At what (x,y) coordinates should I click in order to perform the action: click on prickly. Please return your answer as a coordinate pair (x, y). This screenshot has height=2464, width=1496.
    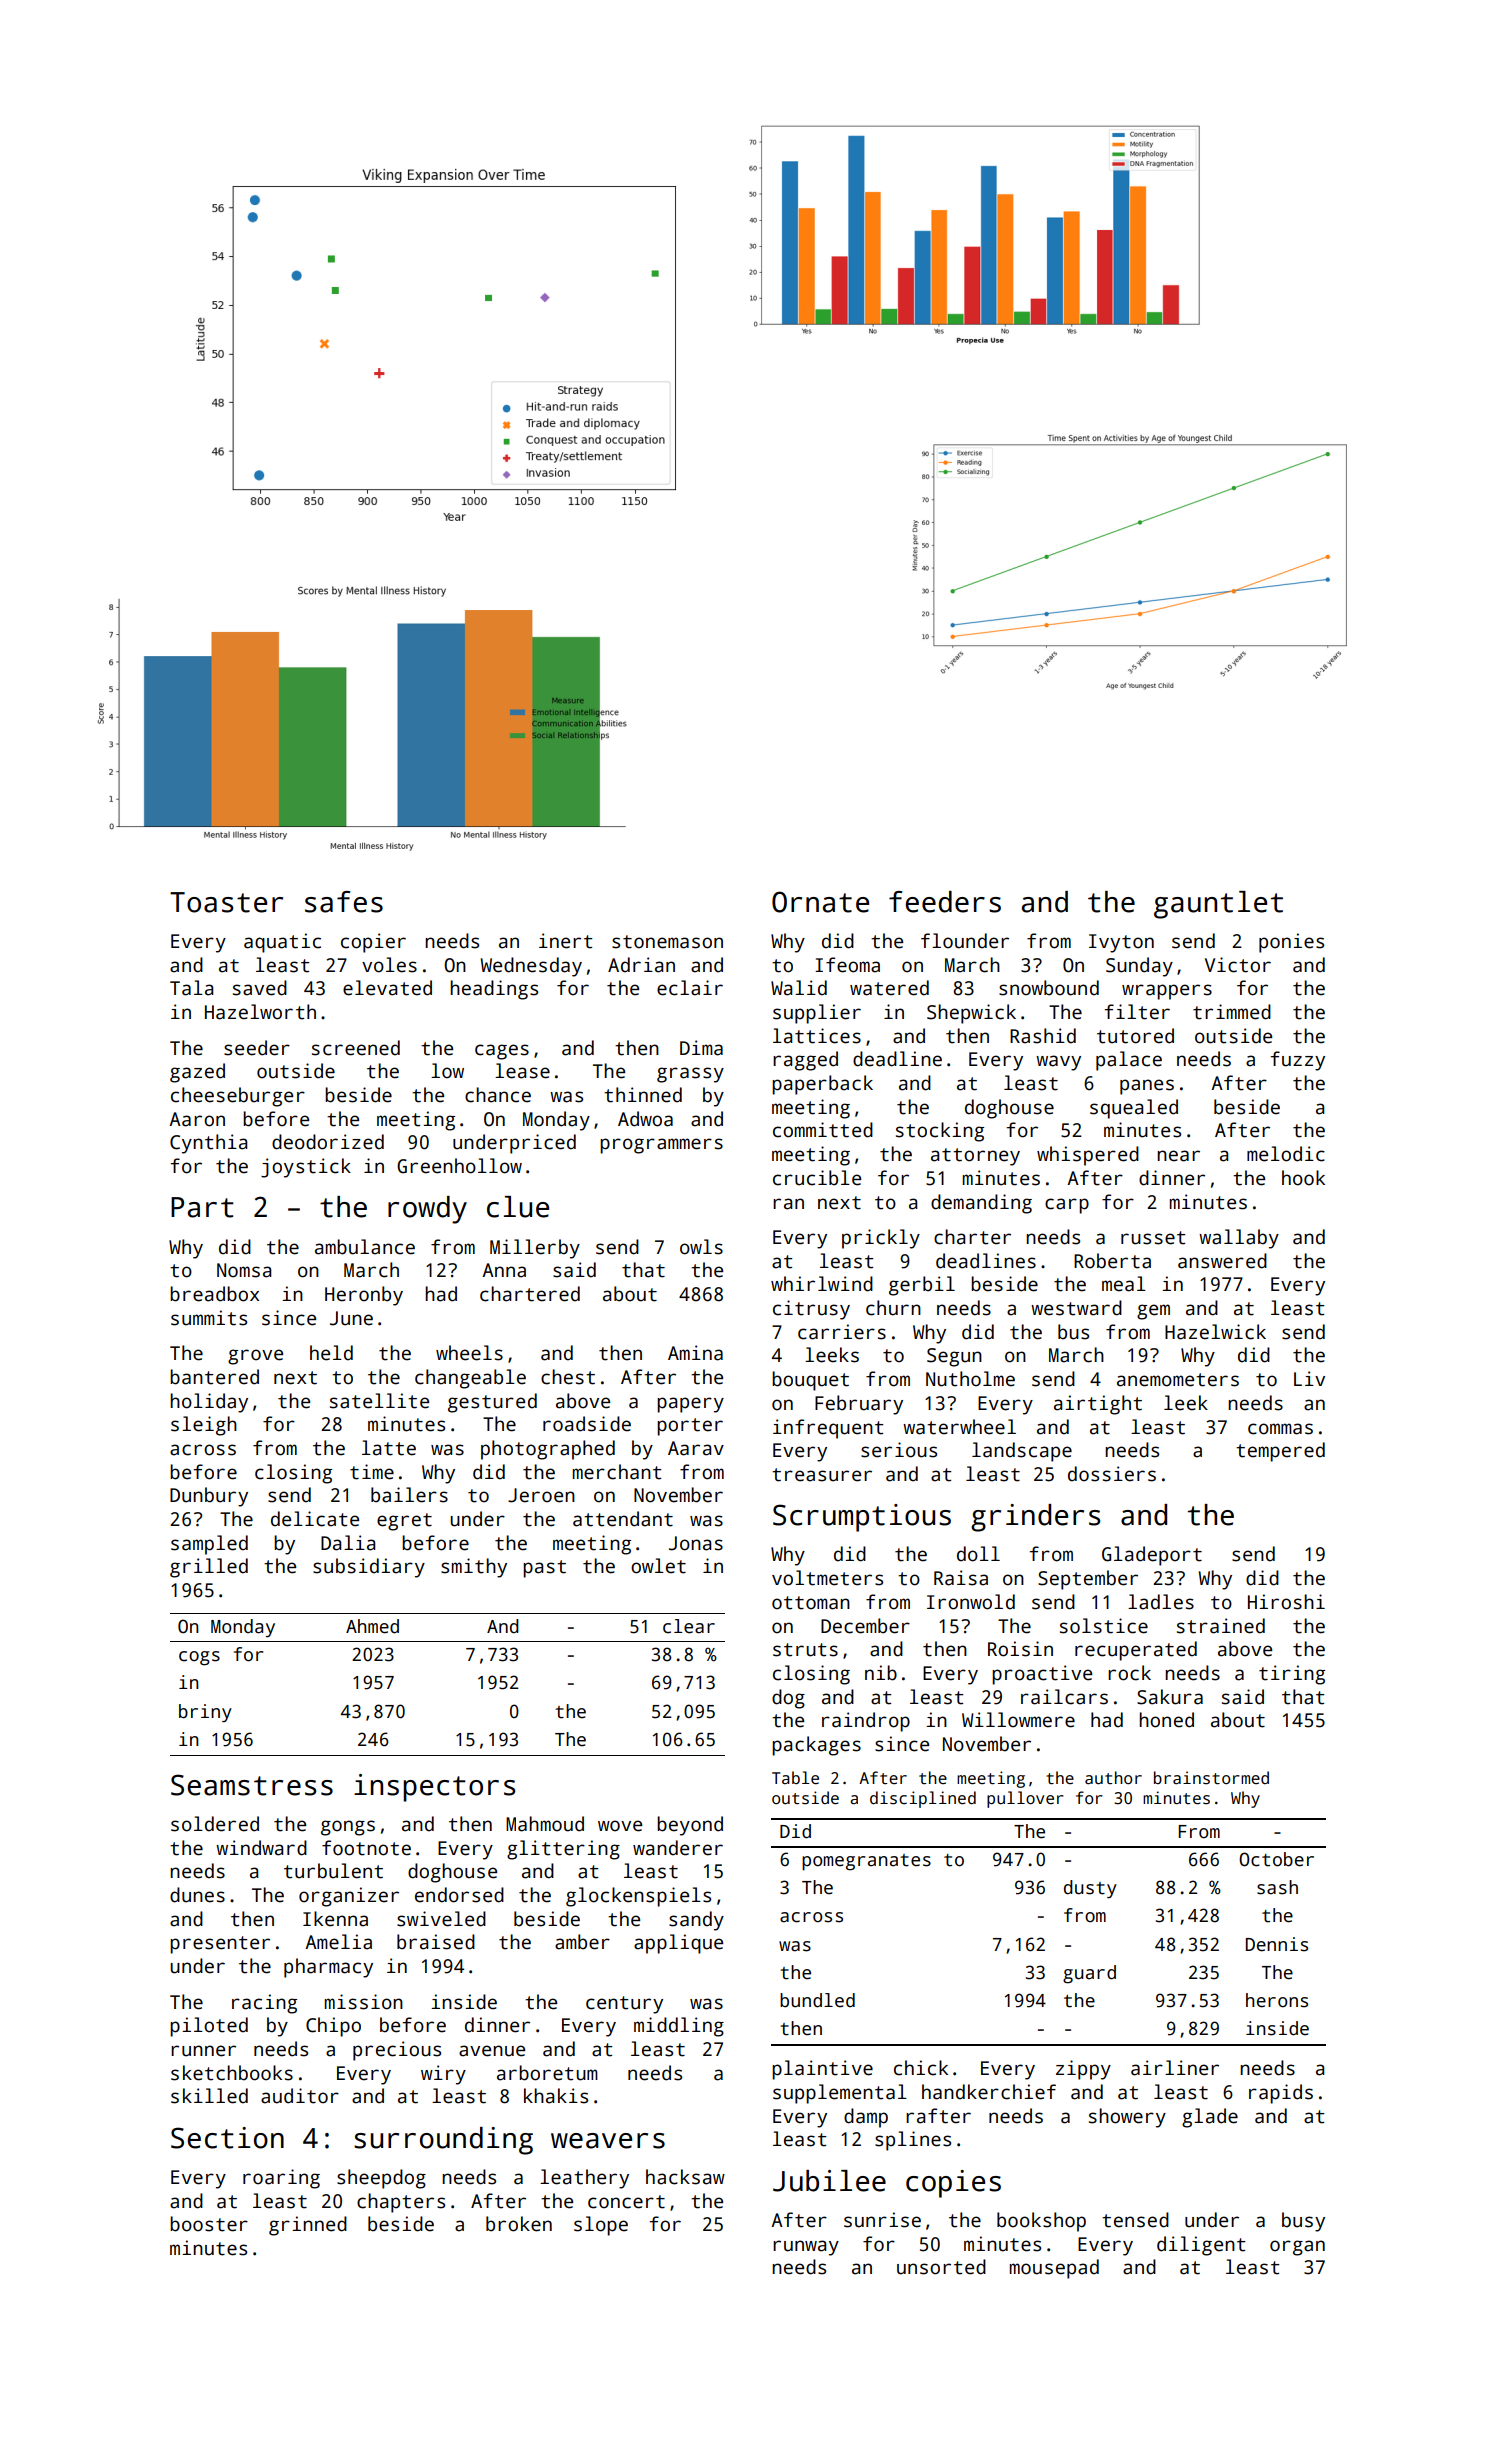
    Looking at the image, I should click on (881, 1239).
